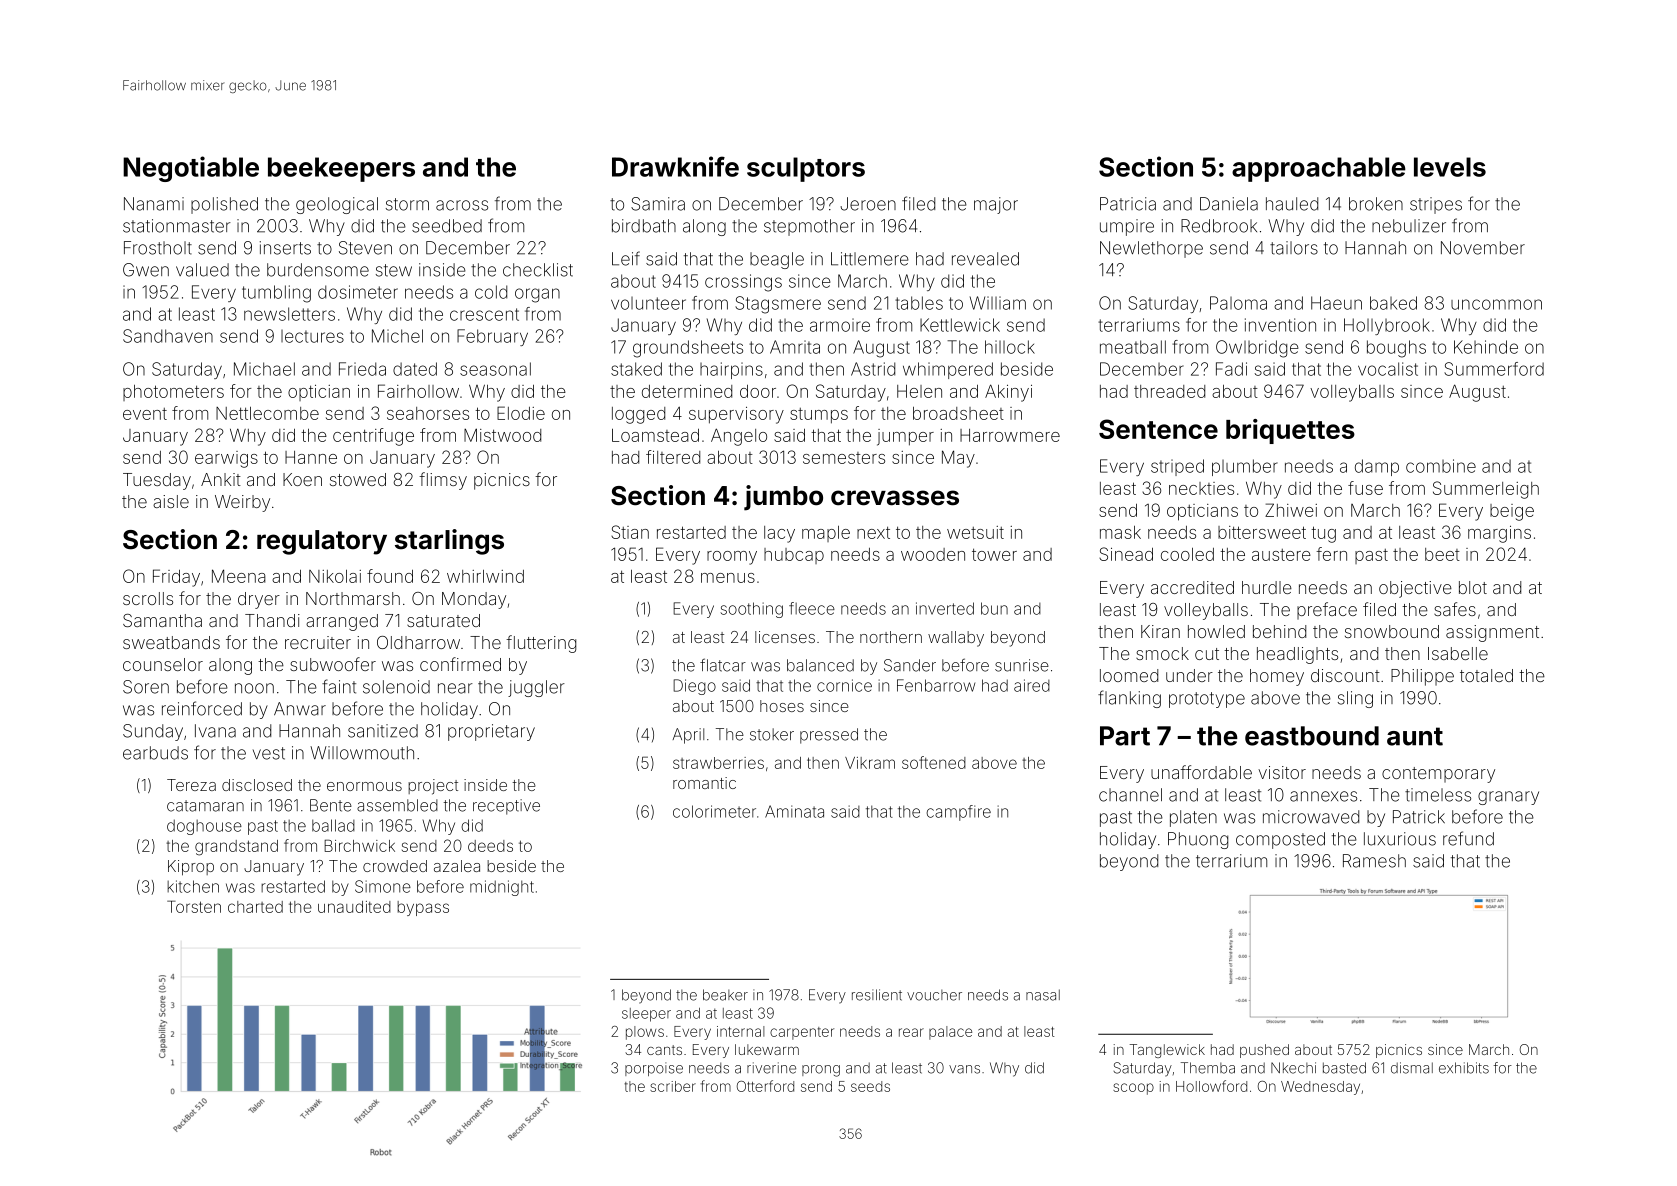  Describe the element at coordinates (1280, 840) in the screenshot. I see `composted` at that location.
